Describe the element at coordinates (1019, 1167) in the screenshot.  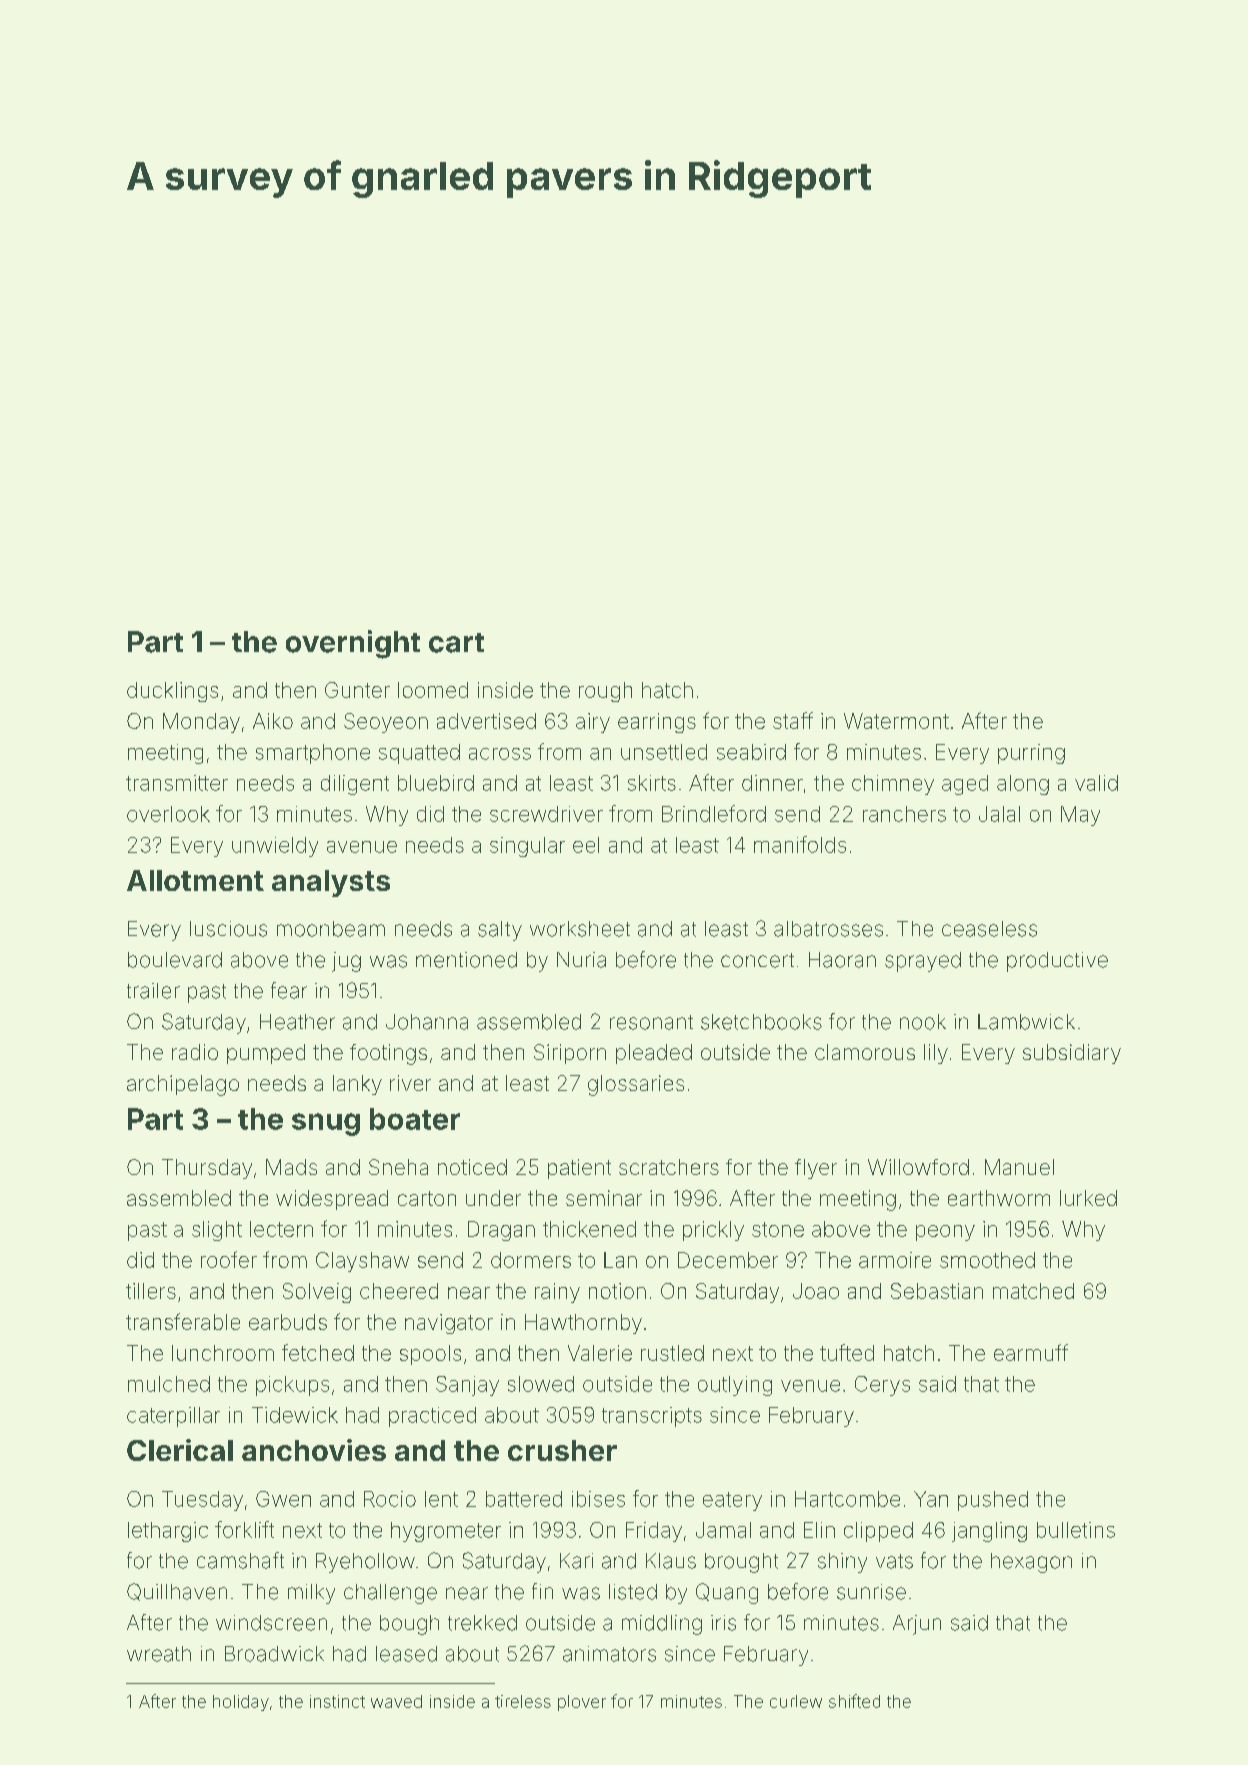
I see `Manuel` at that location.
